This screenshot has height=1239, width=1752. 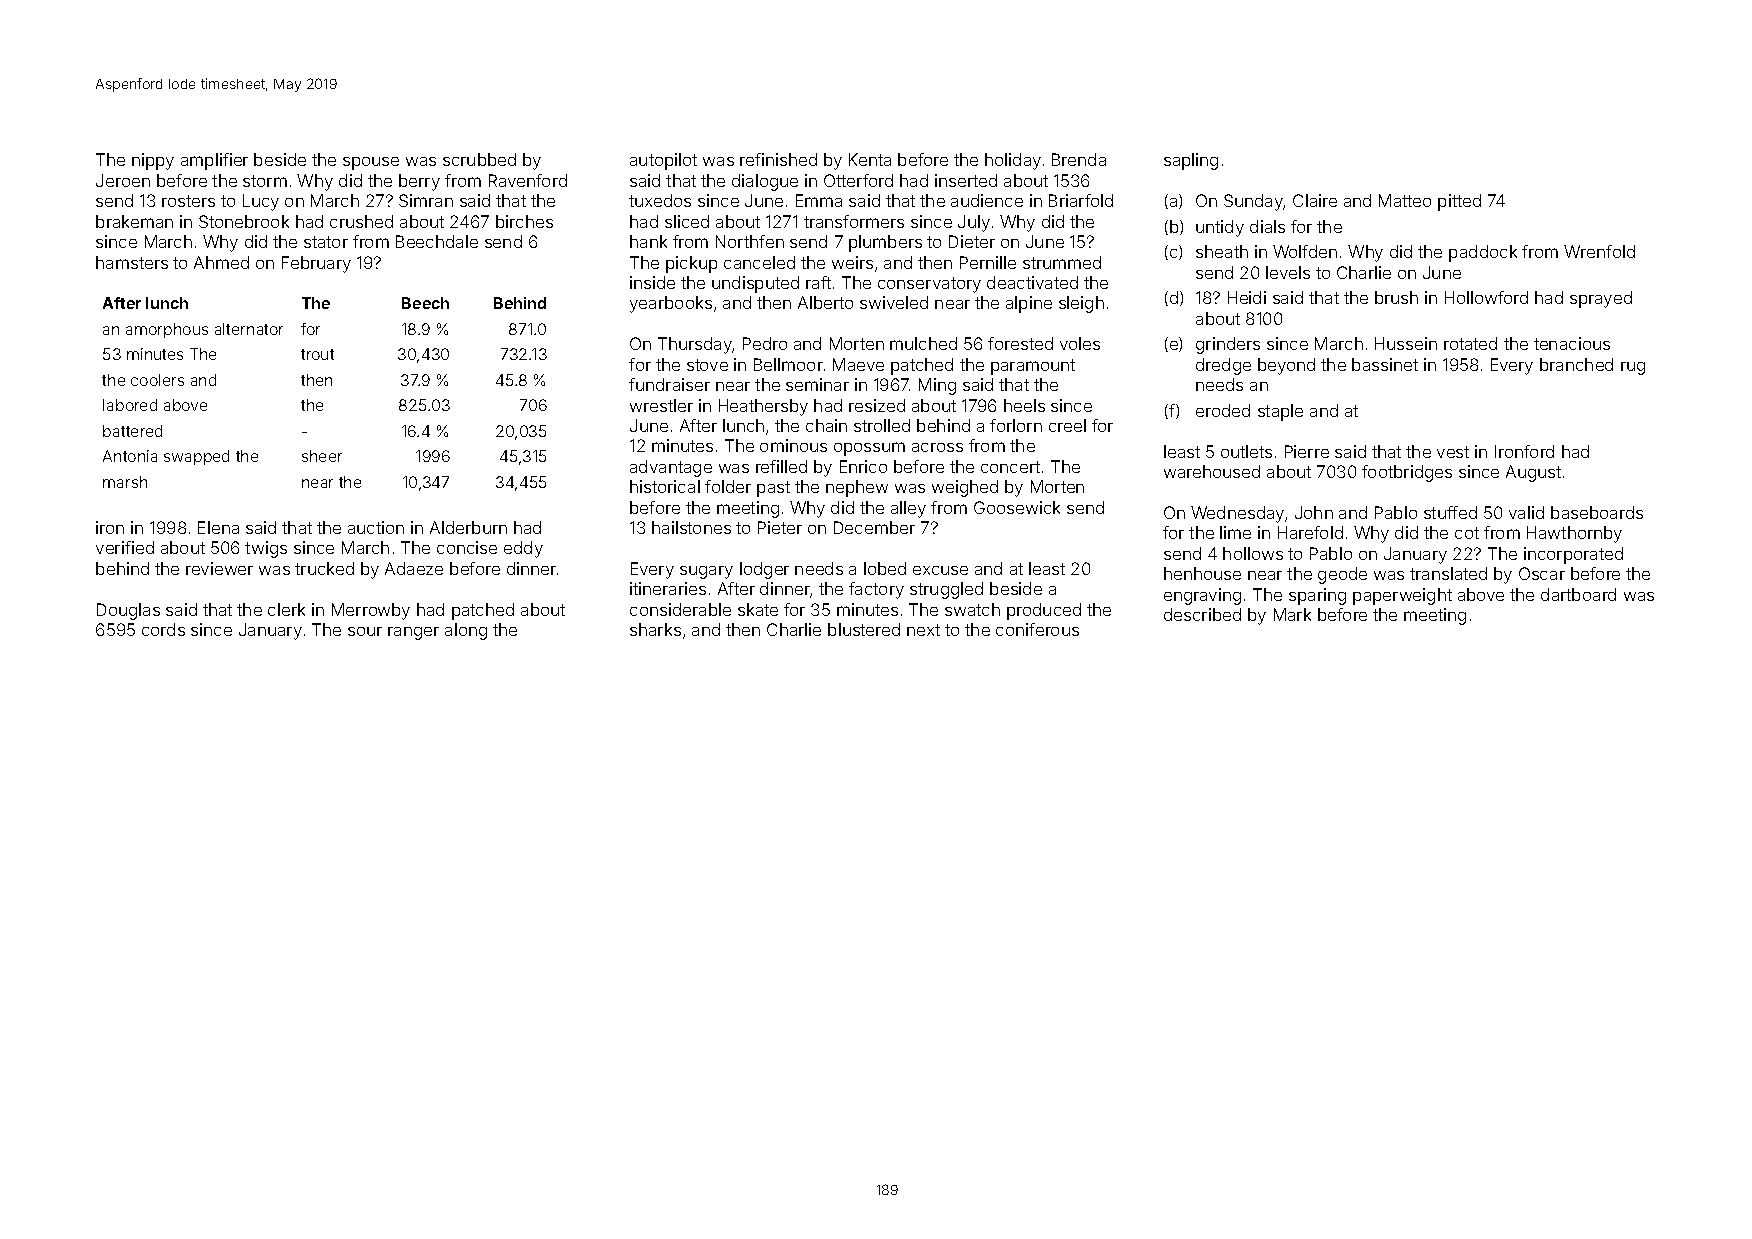 I want to click on levels, so click(x=1288, y=272).
